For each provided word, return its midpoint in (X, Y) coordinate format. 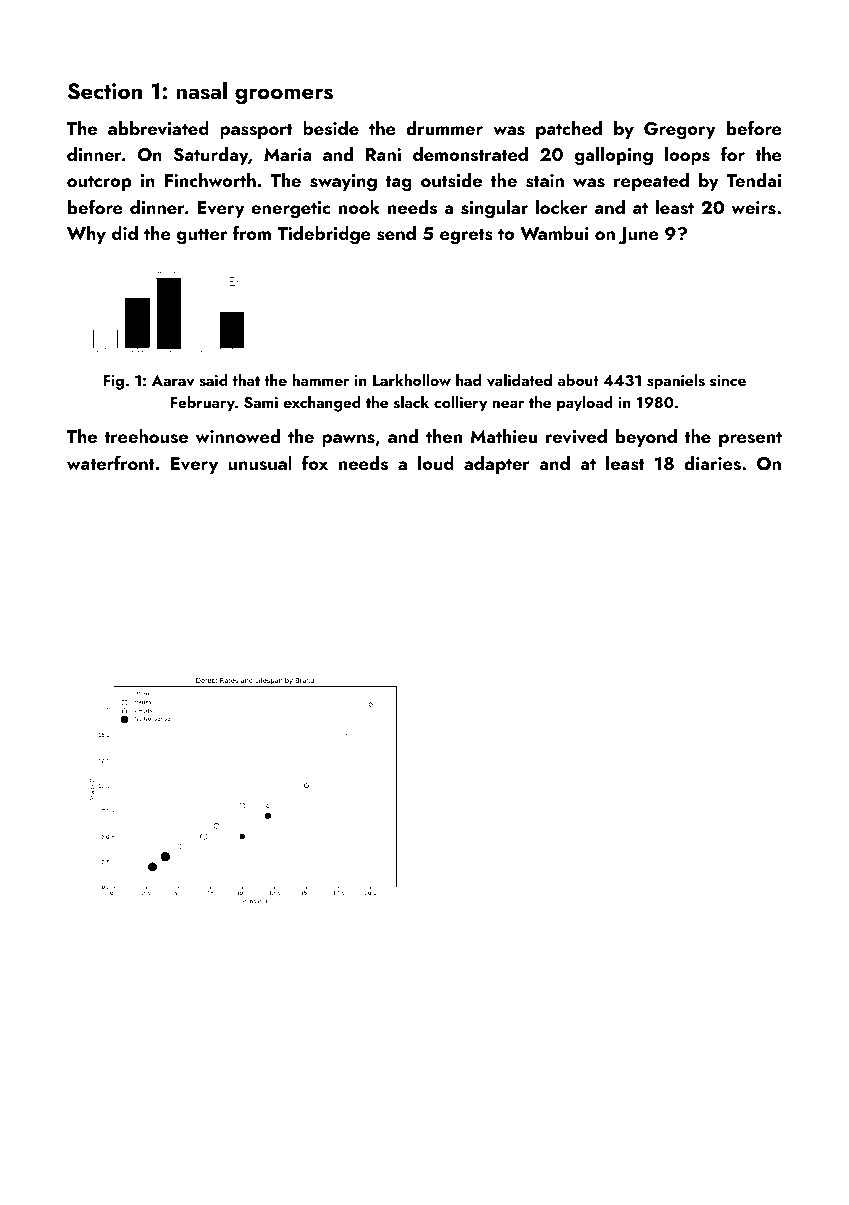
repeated (651, 182)
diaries (712, 463)
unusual (260, 463)
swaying (343, 183)
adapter (497, 465)
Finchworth (210, 180)
